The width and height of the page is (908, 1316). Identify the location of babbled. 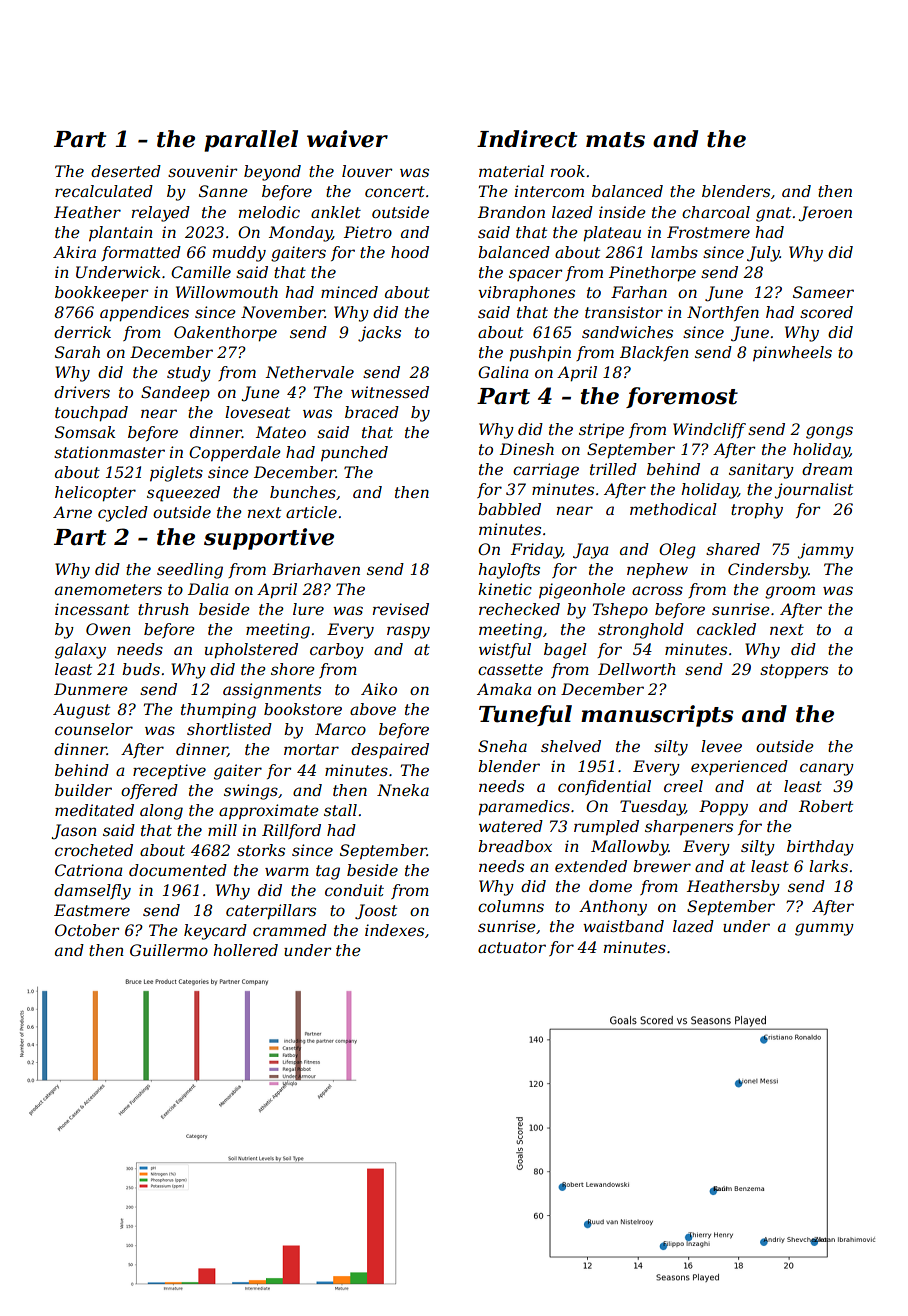
(509, 509).
